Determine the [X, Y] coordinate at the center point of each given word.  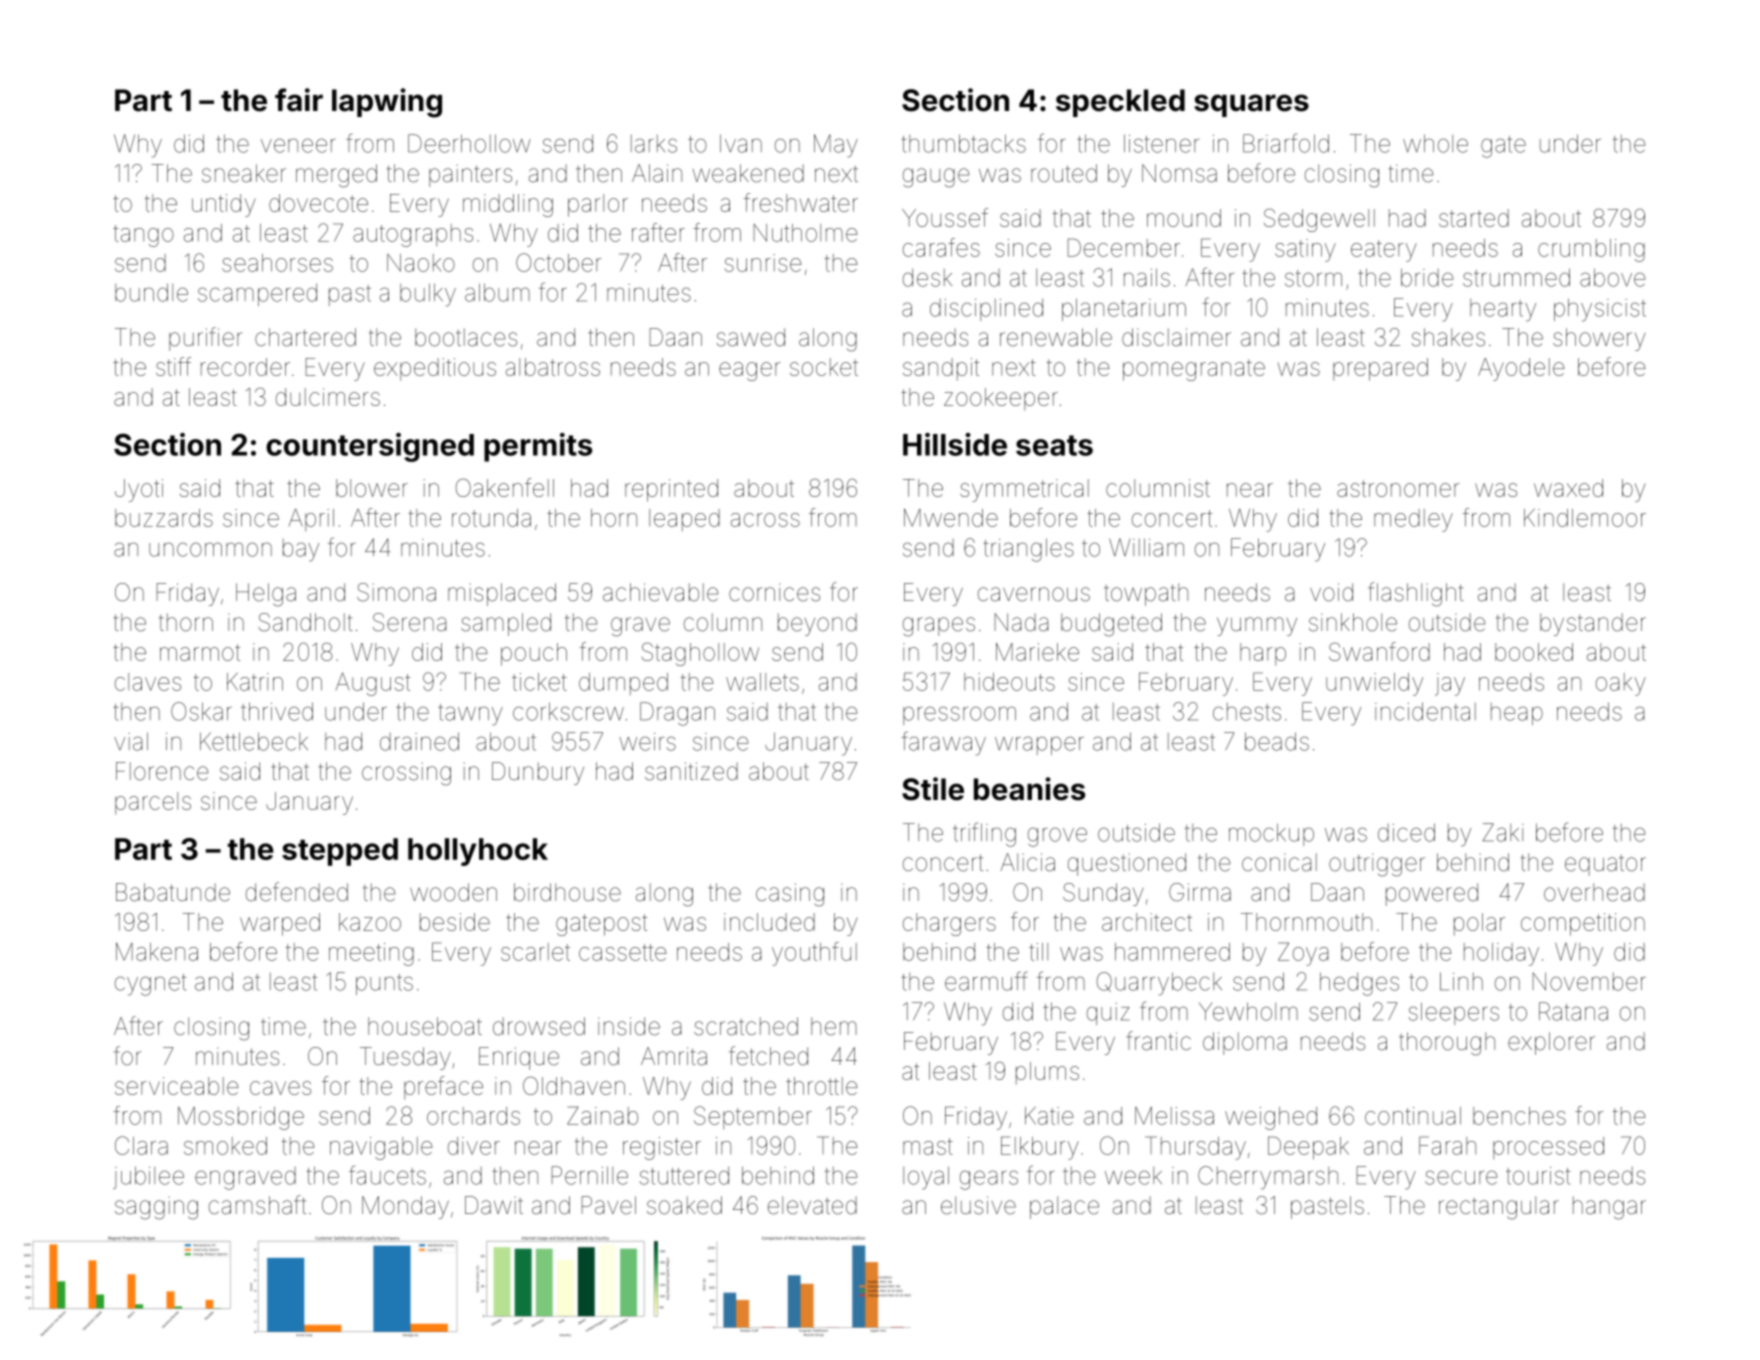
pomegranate [1194, 370]
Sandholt [305, 622]
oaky [1621, 684]
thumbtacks [963, 143]
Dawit [494, 1205]
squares [1251, 105]
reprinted [671, 490]
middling [508, 205]
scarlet [535, 952]
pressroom [959, 715]
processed [1548, 1148]
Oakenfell [505, 487]
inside [629, 1026]
